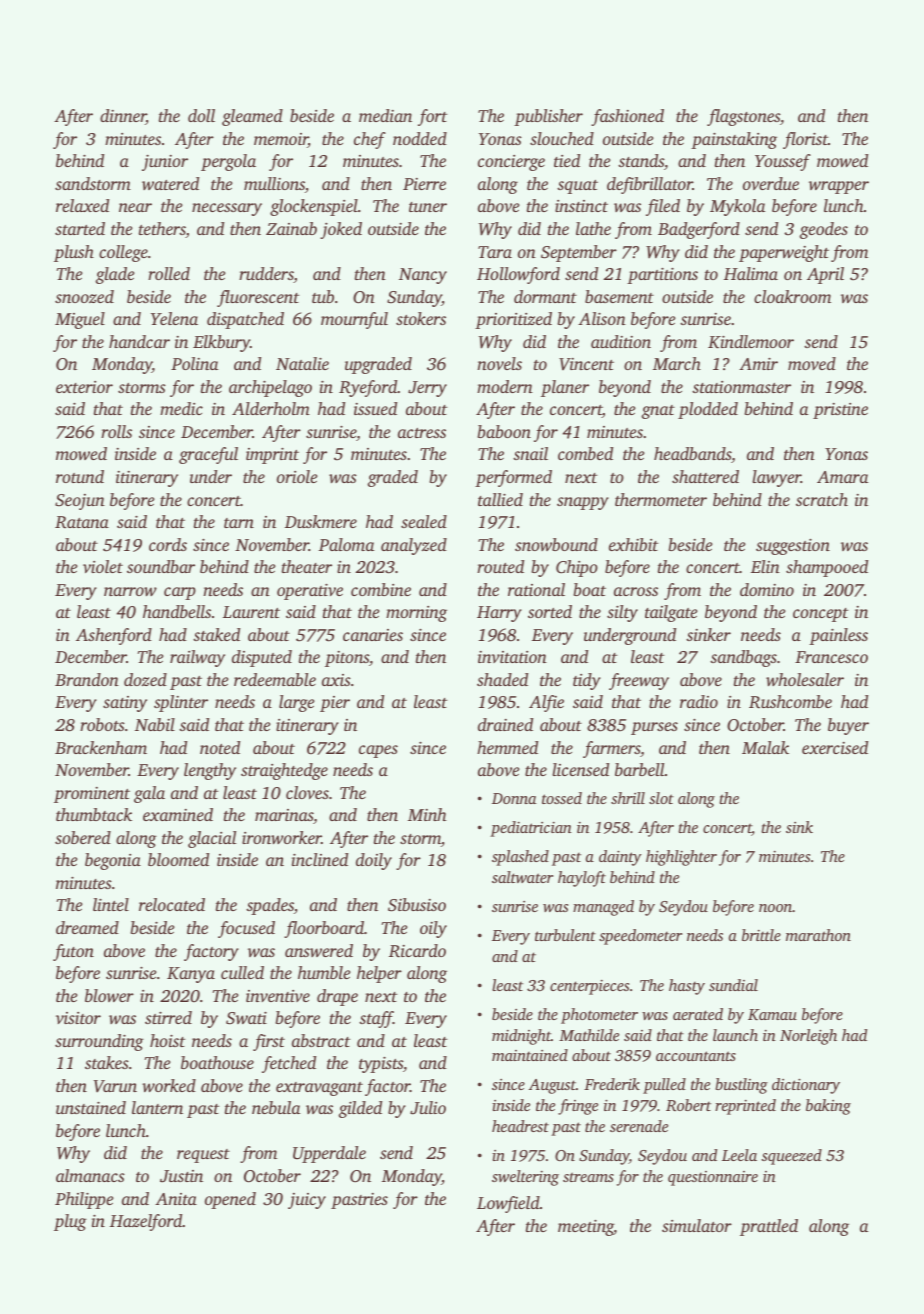  What do you see at coordinates (828, 1107) in the screenshot?
I see `baking` at bounding box center [828, 1107].
